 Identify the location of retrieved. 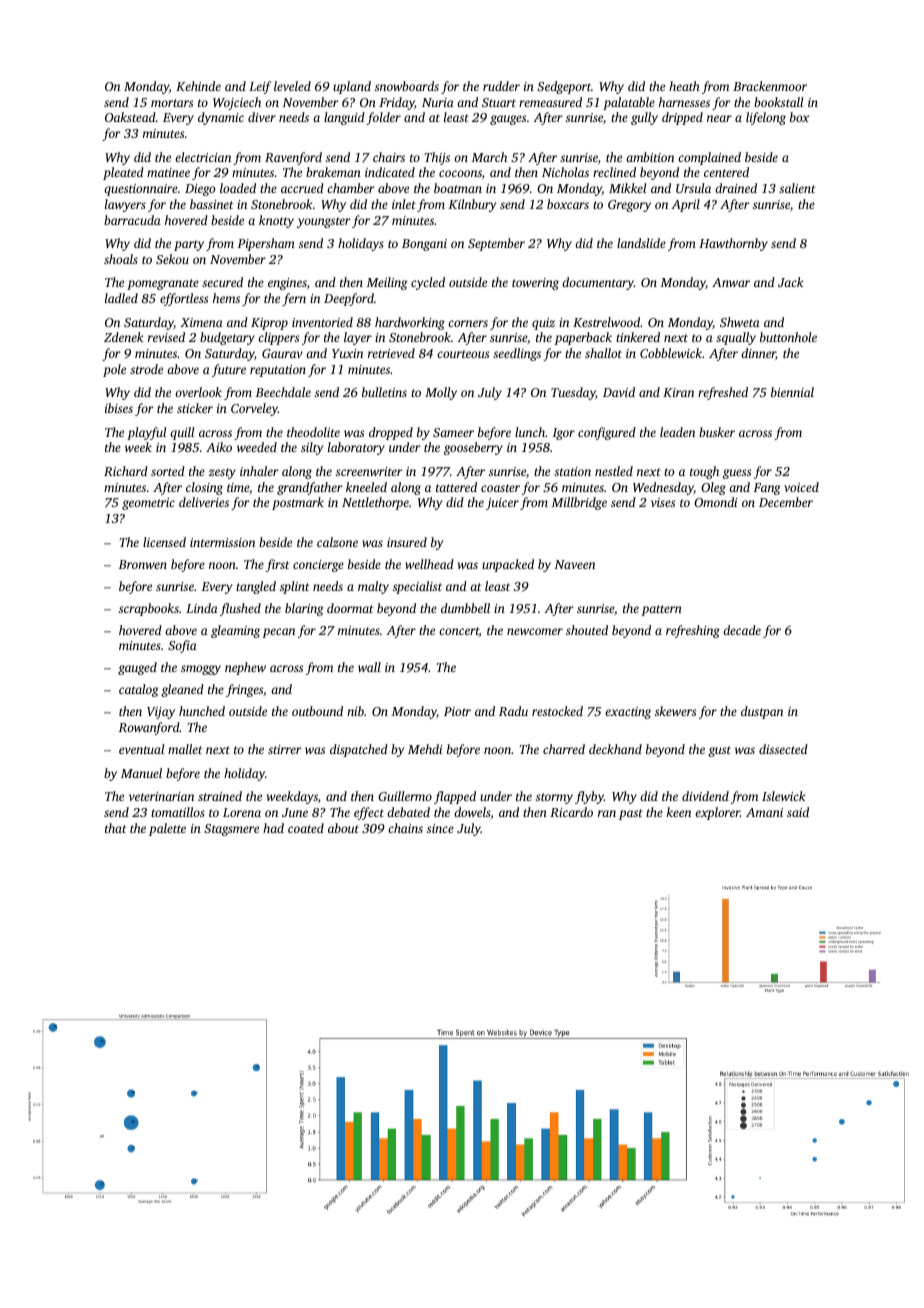
(391, 353).
